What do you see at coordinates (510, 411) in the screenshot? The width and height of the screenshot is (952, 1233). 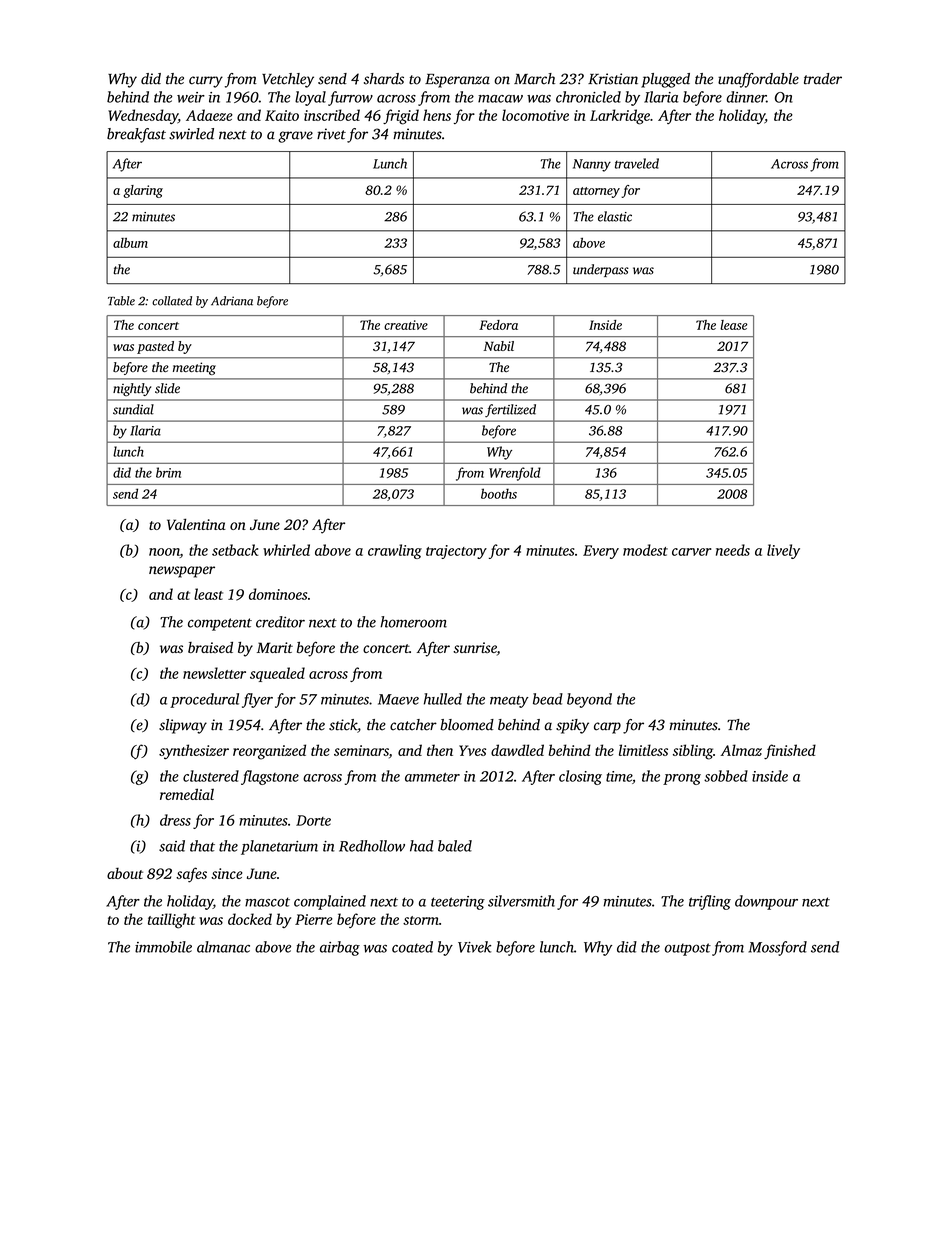 I see `fertilized` at bounding box center [510, 411].
